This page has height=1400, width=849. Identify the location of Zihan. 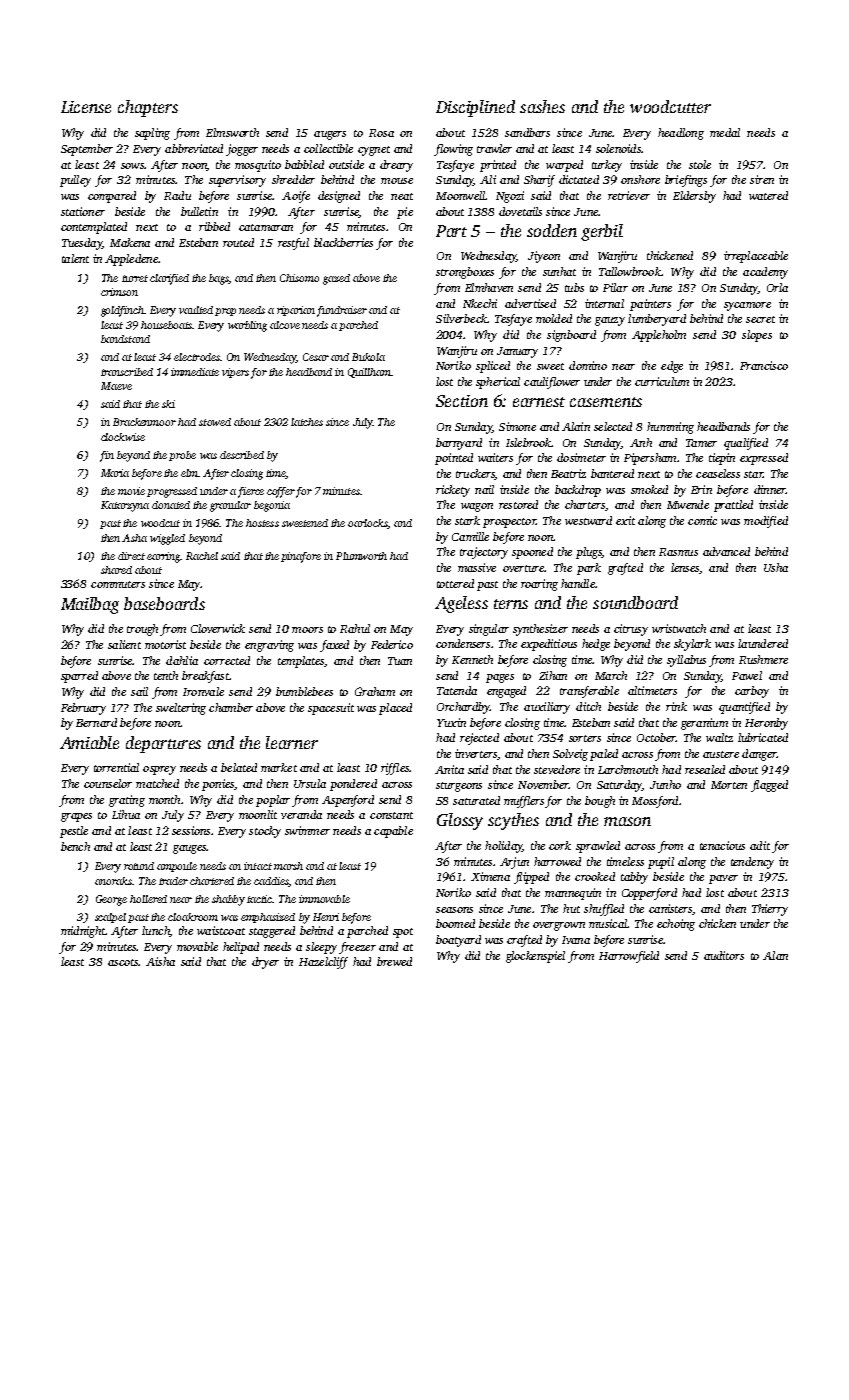
(553, 675).
